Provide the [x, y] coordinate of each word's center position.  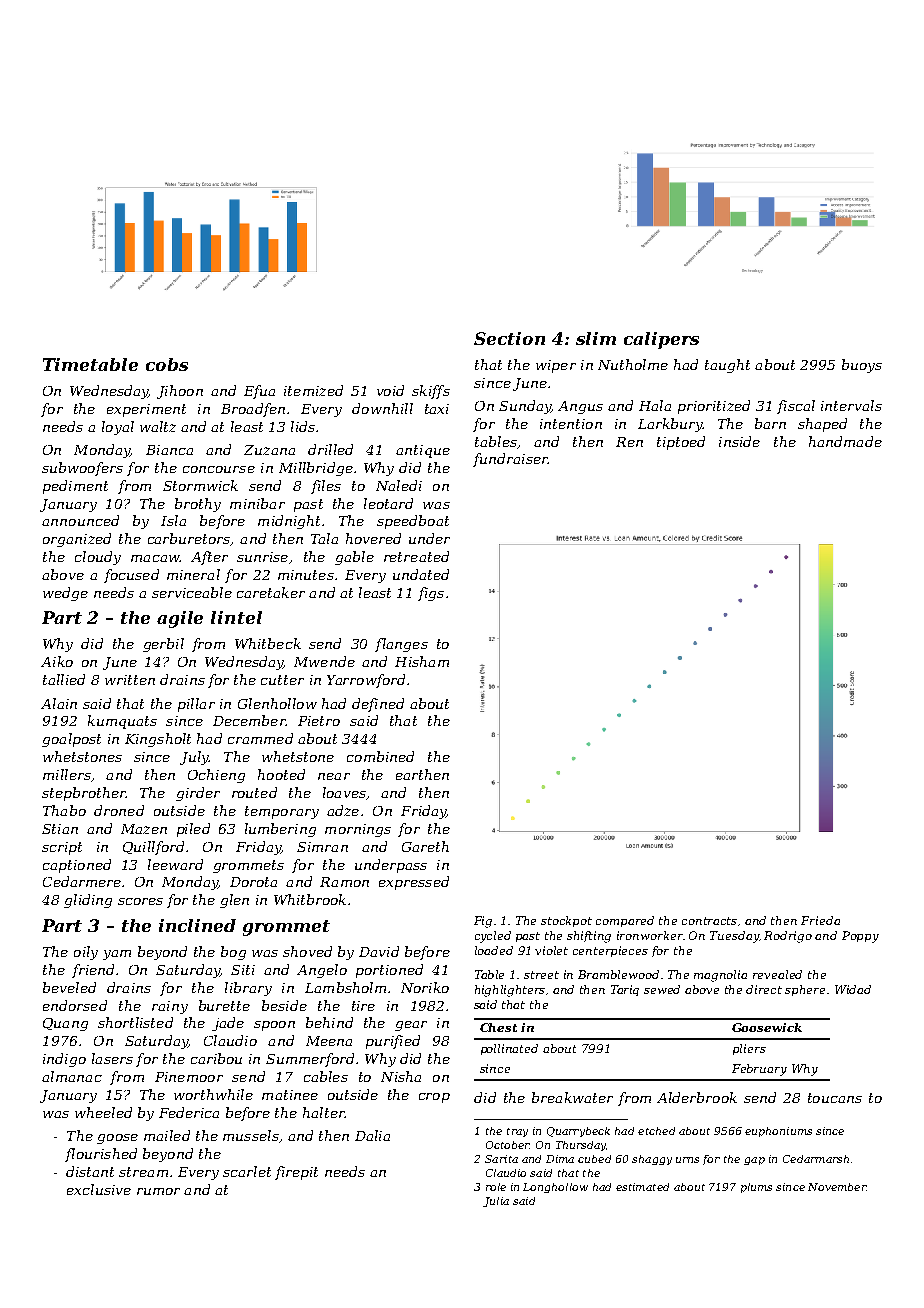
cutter [282, 680]
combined [380, 756]
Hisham [422, 661]
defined [378, 705]
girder [198, 794]
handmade [845, 441]
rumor [158, 1191]
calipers [661, 340]
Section [509, 338]
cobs [167, 364]
